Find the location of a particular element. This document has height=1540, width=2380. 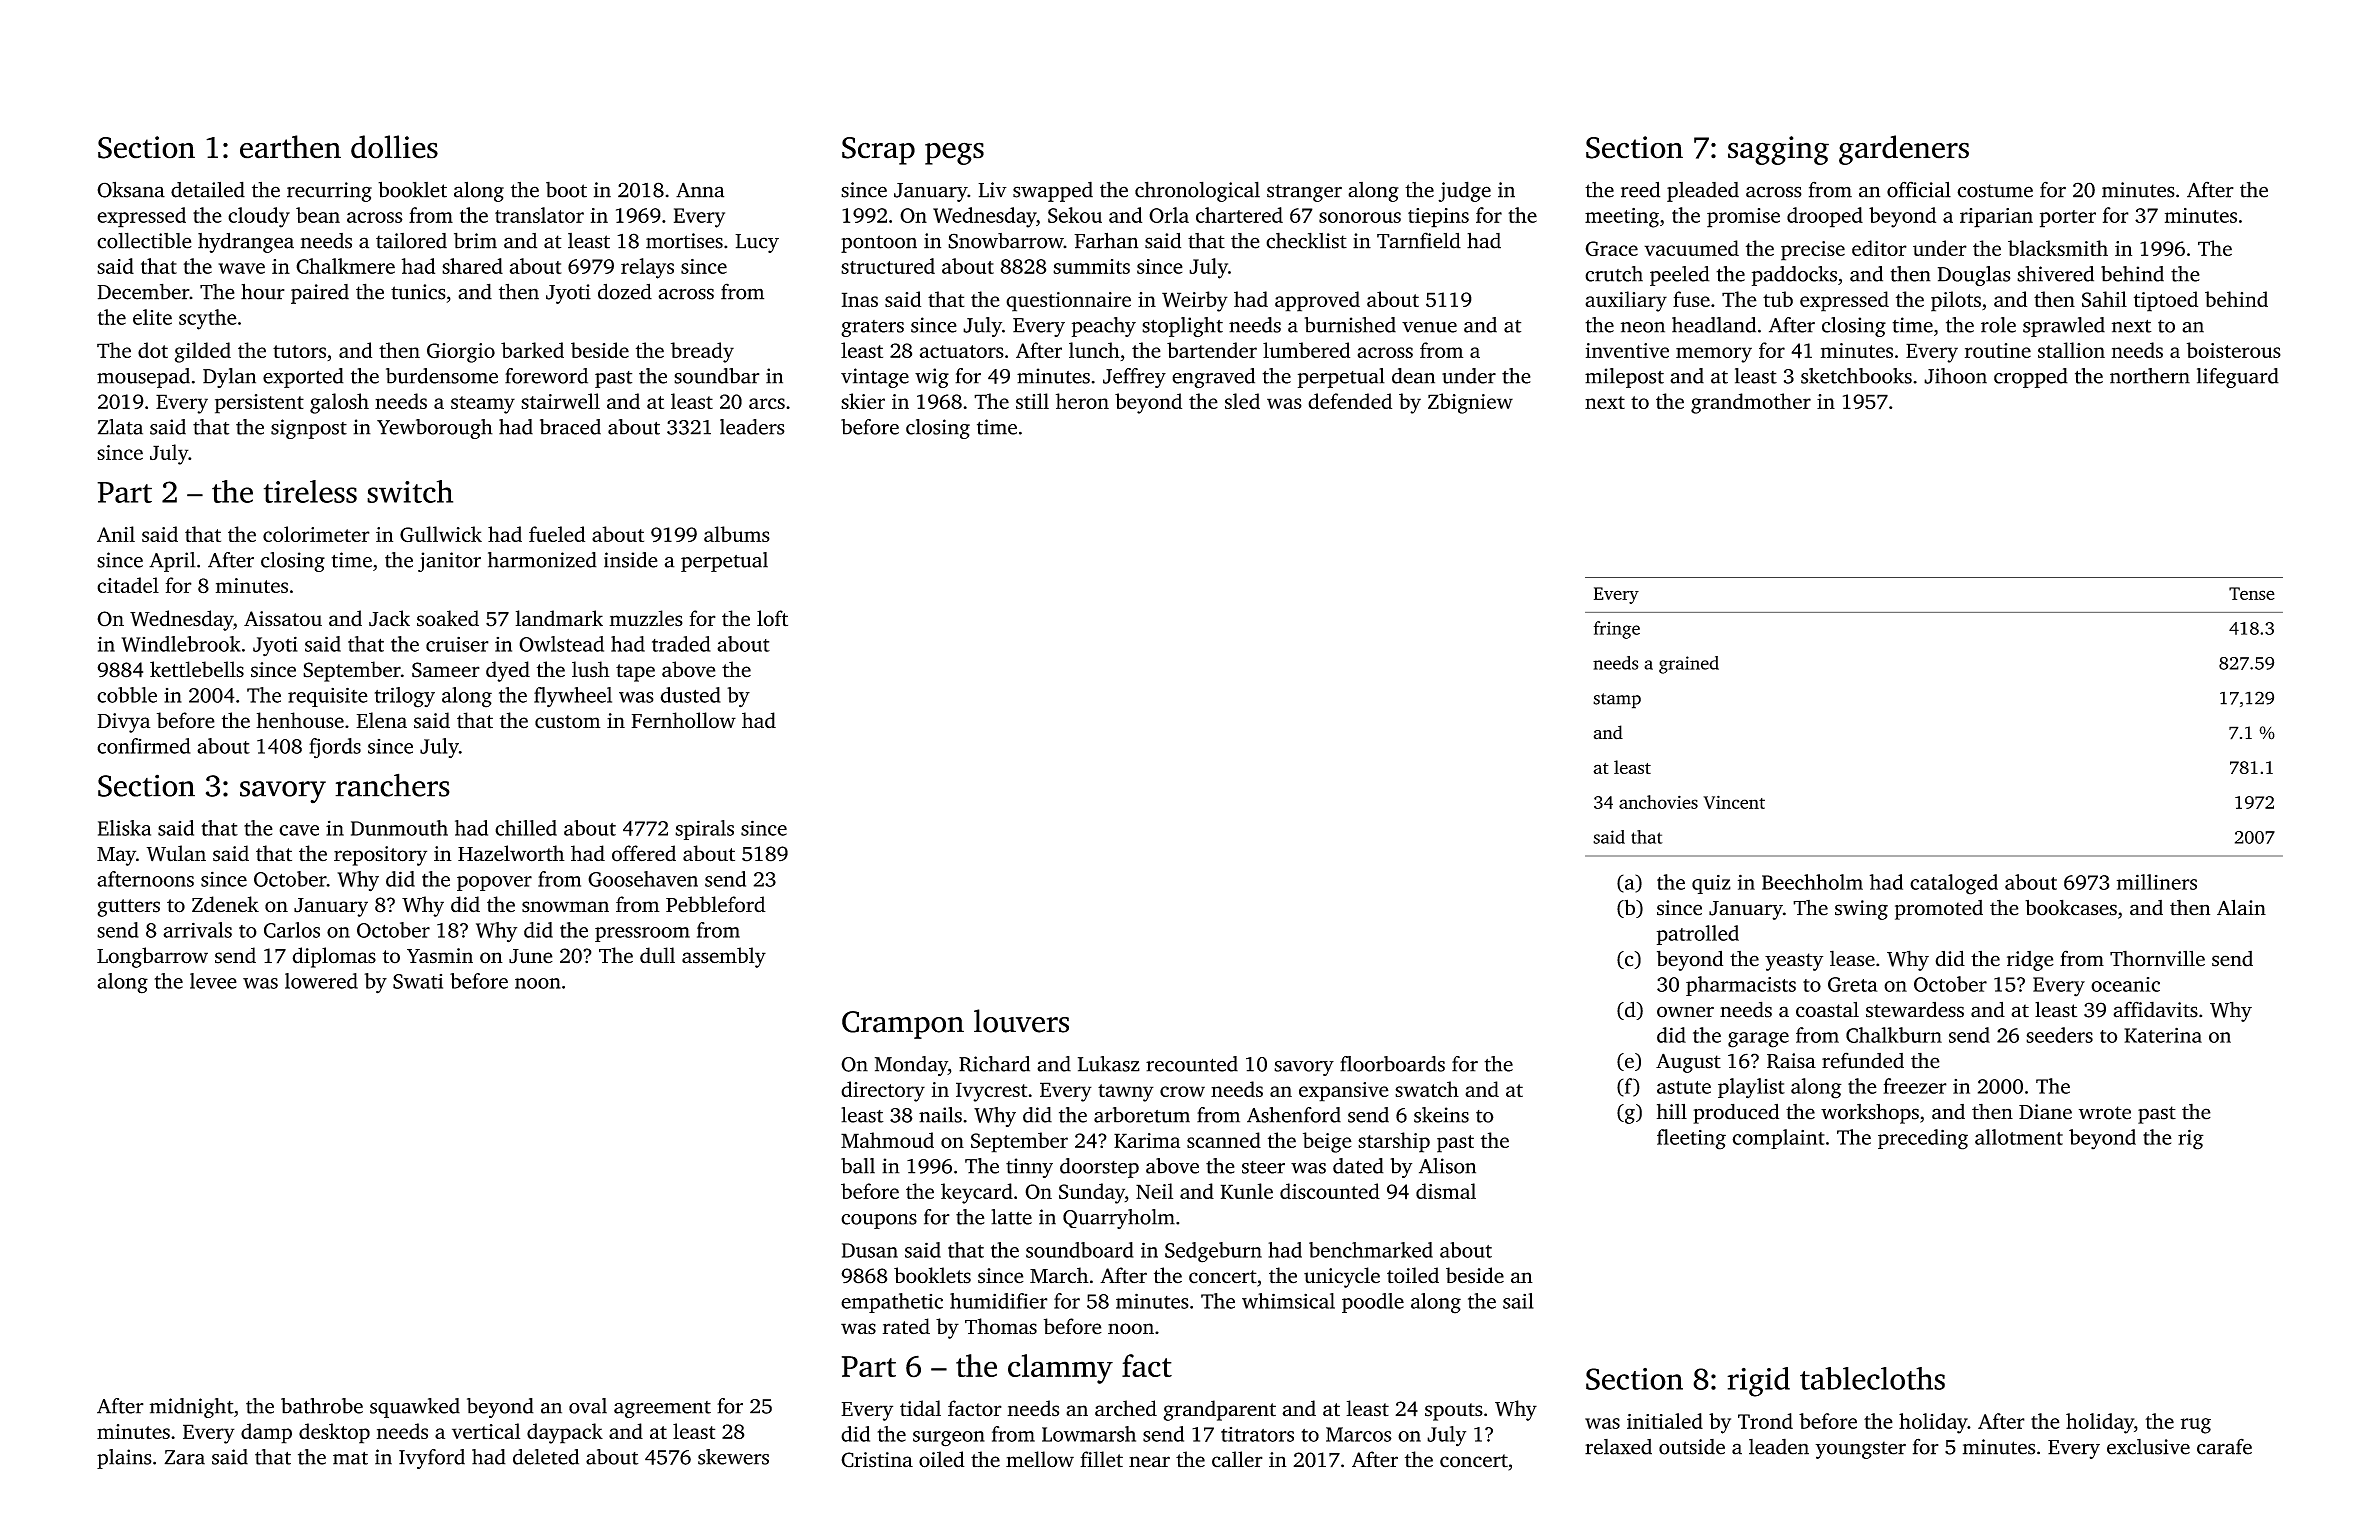

dollies is located at coordinates (394, 147).
